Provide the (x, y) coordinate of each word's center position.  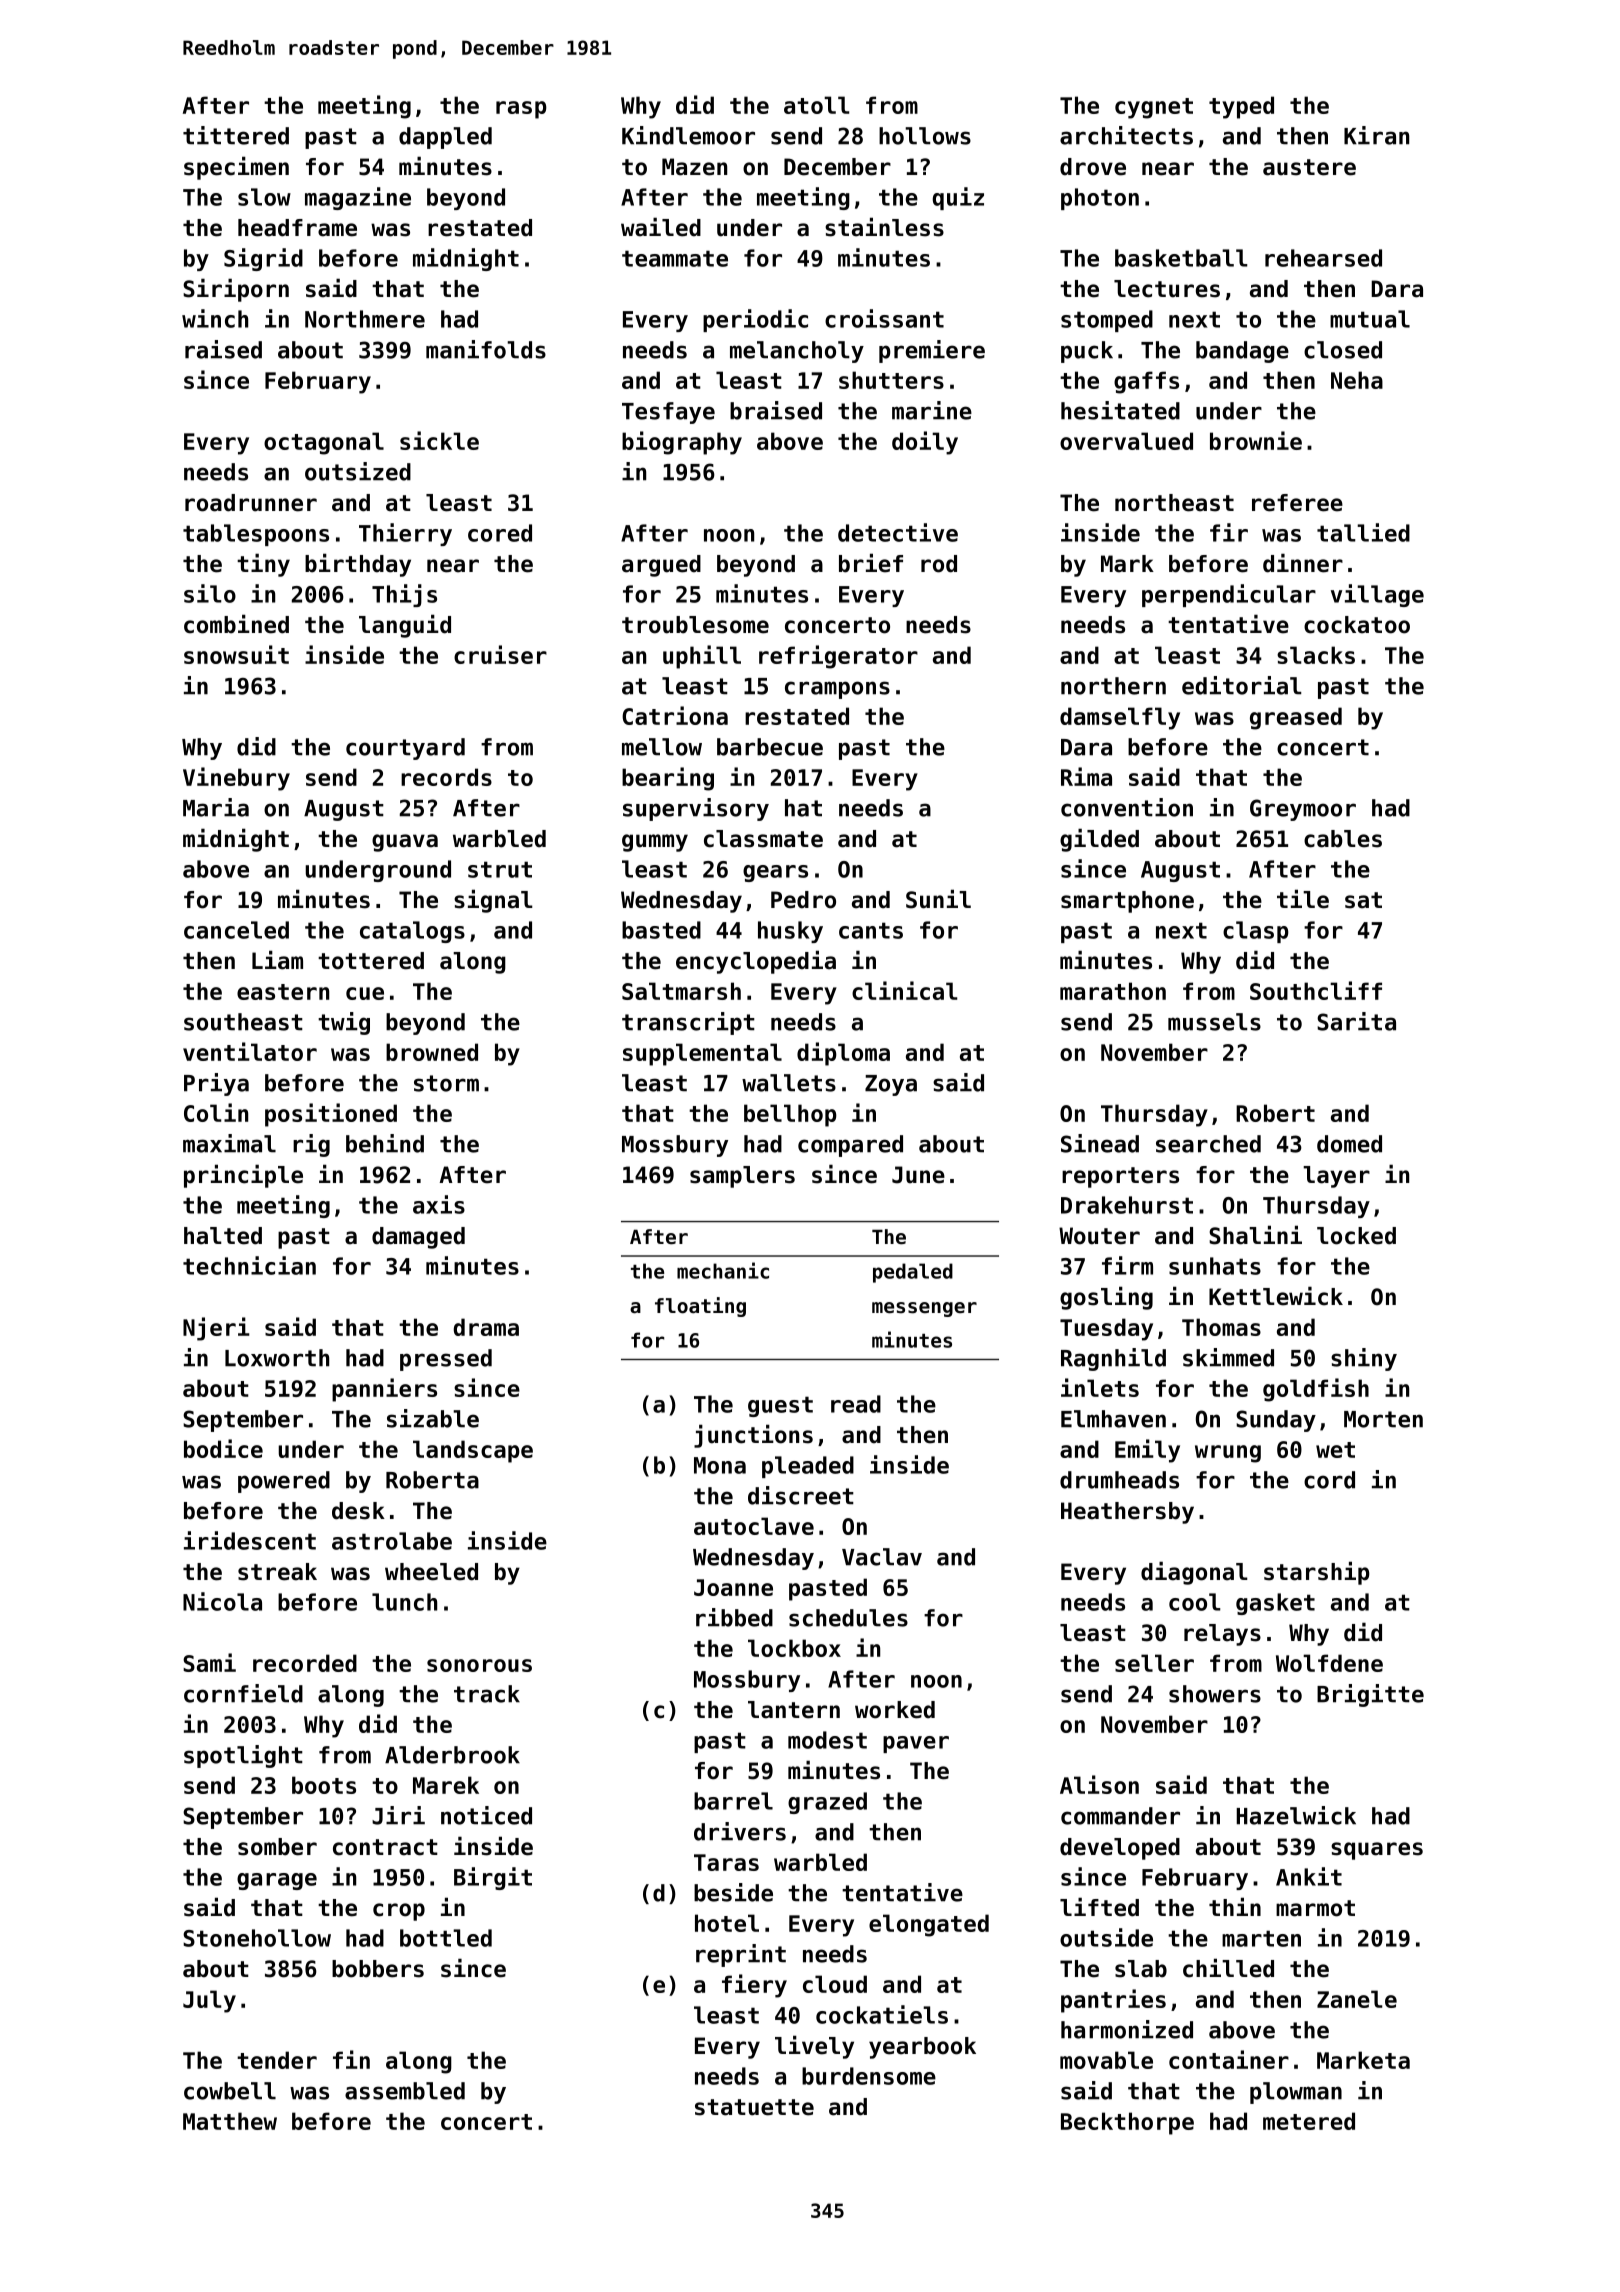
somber (277, 1847)
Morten (1383, 1419)
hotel (727, 1923)
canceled (236, 930)
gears (775, 873)
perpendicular (1229, 595)
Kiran (1376, 135)
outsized (358, 471)
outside (1106, 1937)
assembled (405, 2091)
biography (682, 443)
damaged (418, 1238)
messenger (924, 1309)
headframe (297, 228)
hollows (925, 136)
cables (1343, 839)
